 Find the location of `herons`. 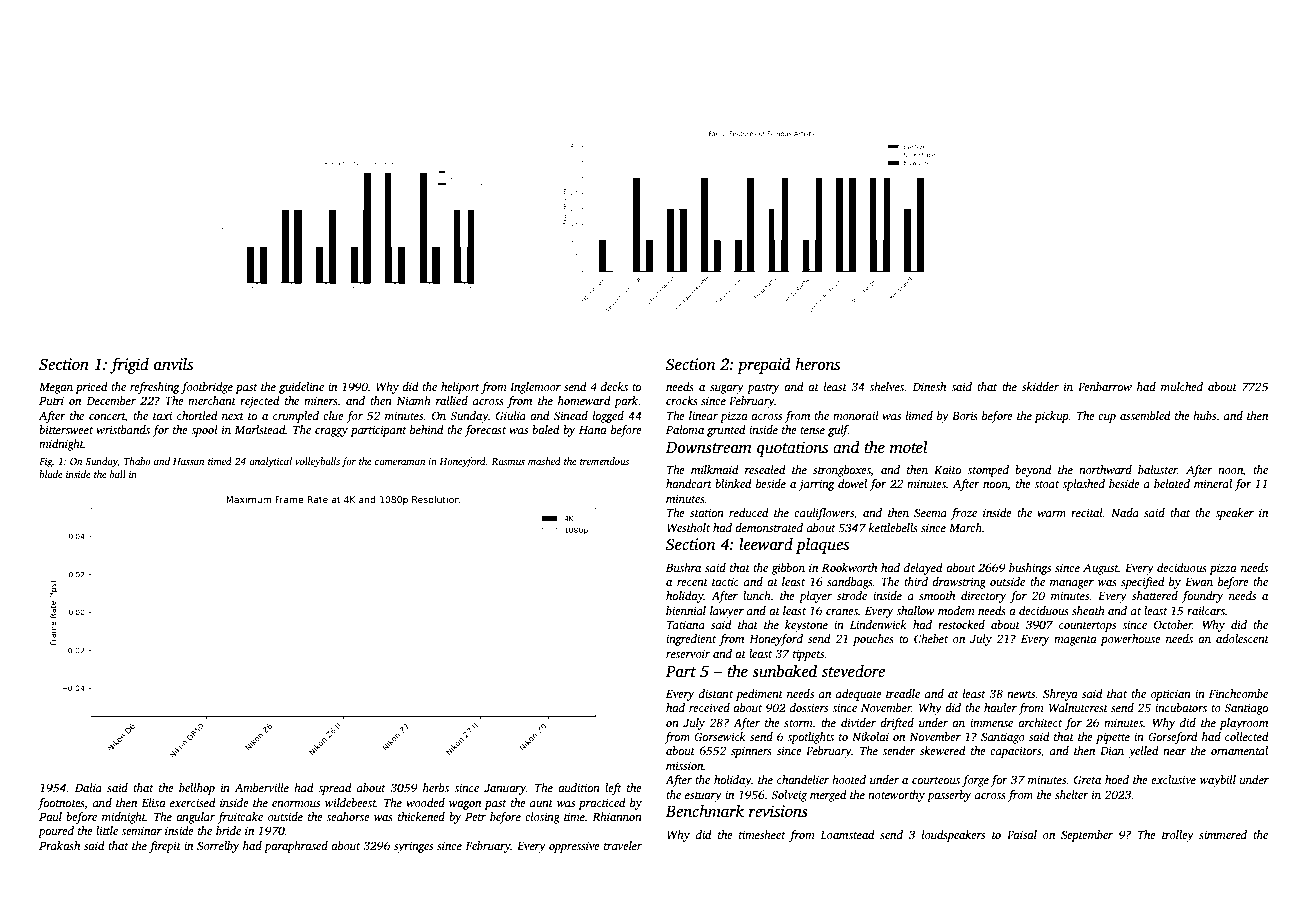

herons is located at coordinates (817, 364).
